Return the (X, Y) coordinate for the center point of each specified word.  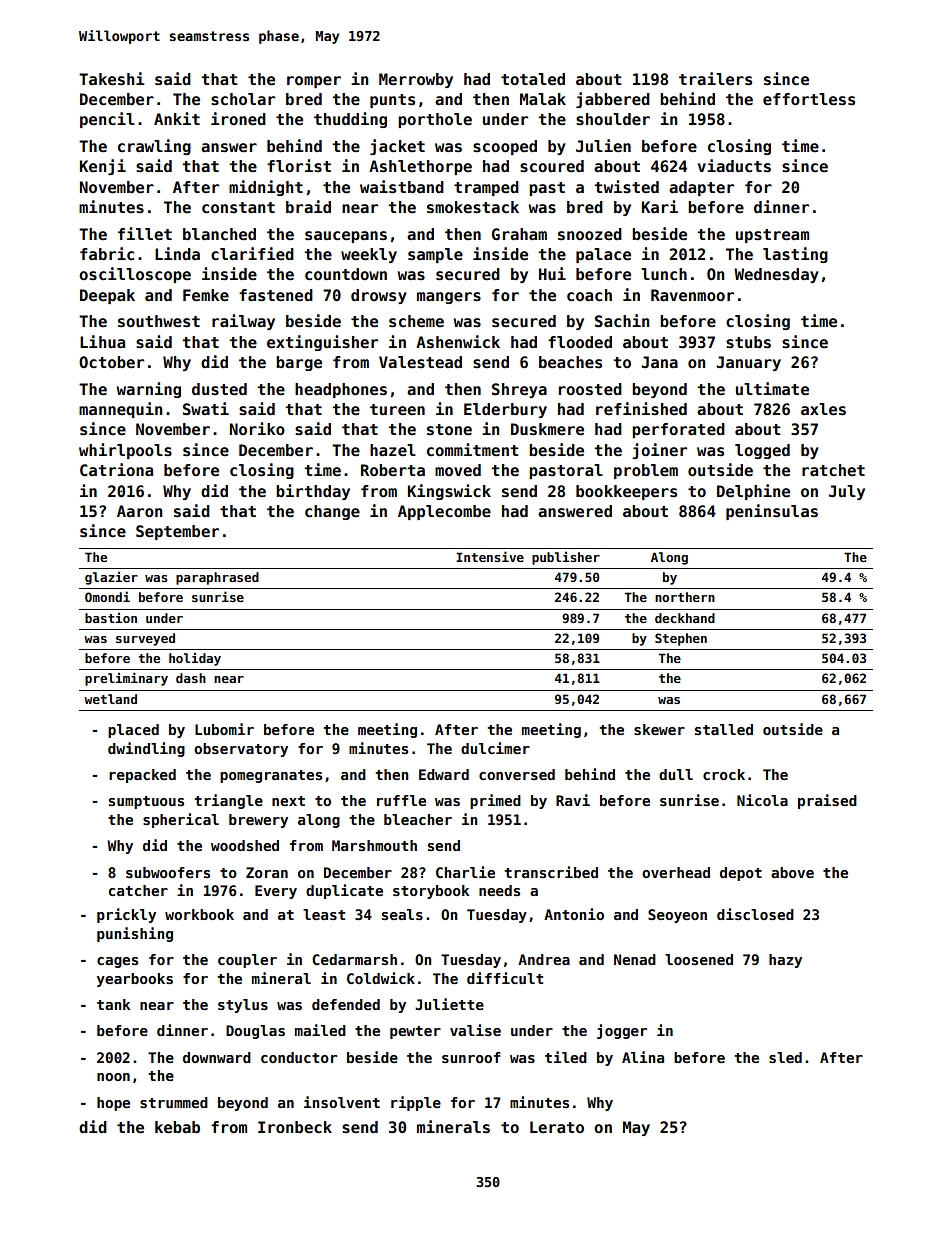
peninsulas (772, 512)
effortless (809, 99)
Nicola (762, 800)
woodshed (245, 845)
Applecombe (444, 512)
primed (495, 801)
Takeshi (112, 79)
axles (823, 409)
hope (113, 1104)
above (792, 872)
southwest (159, 321)
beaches (570, 362)
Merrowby (416, 80)
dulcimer (495, 748)
